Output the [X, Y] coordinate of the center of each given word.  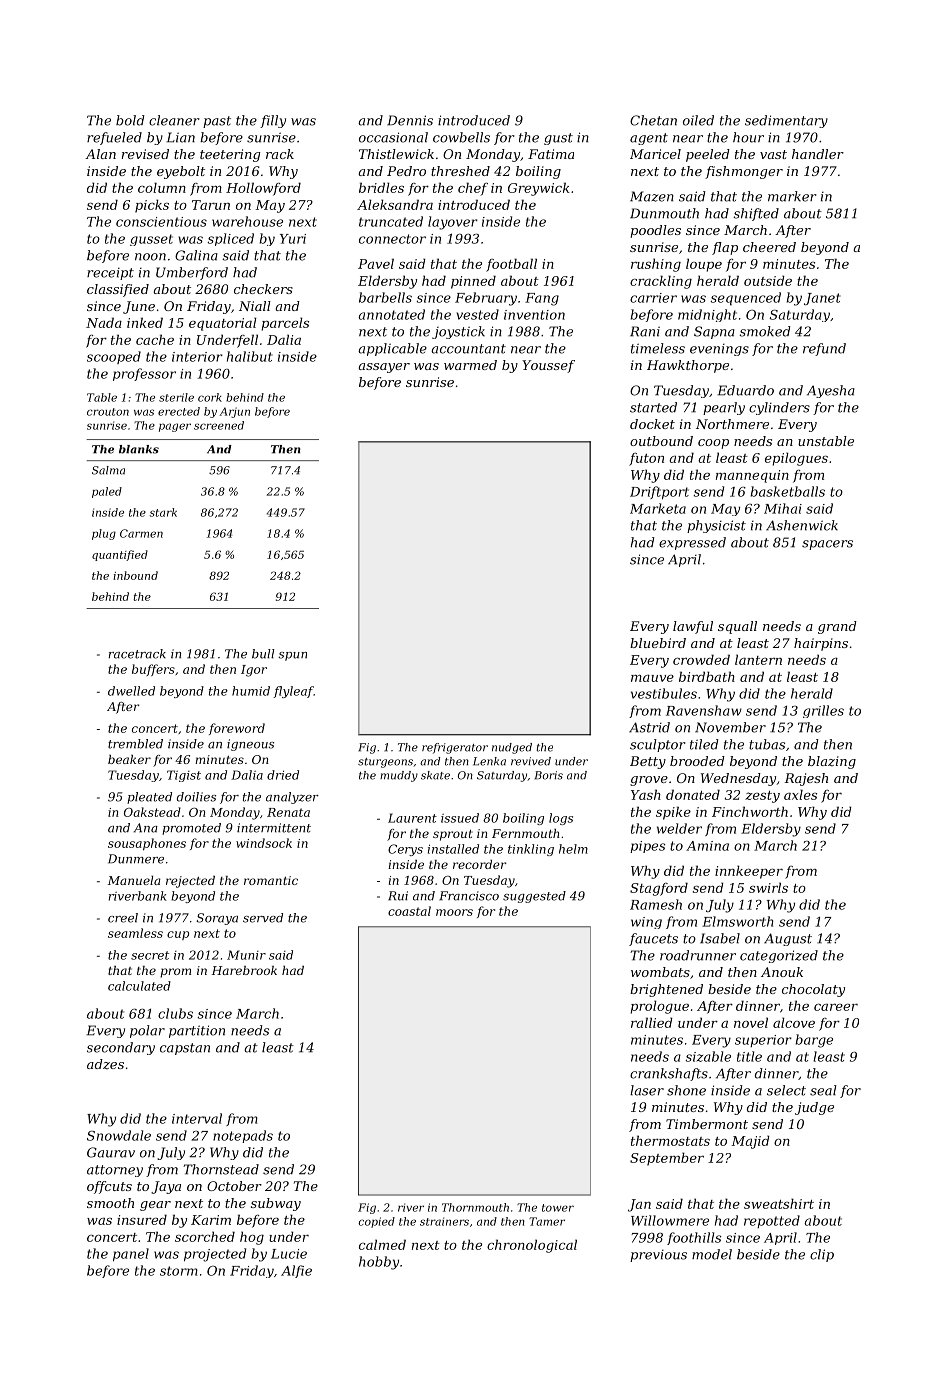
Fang [542, 299]
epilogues [796, 459]
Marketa [658, 508]
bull [263, 654]
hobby [379, 1263]
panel [131, 1255]
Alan [100, 154]
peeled [708, 155]
